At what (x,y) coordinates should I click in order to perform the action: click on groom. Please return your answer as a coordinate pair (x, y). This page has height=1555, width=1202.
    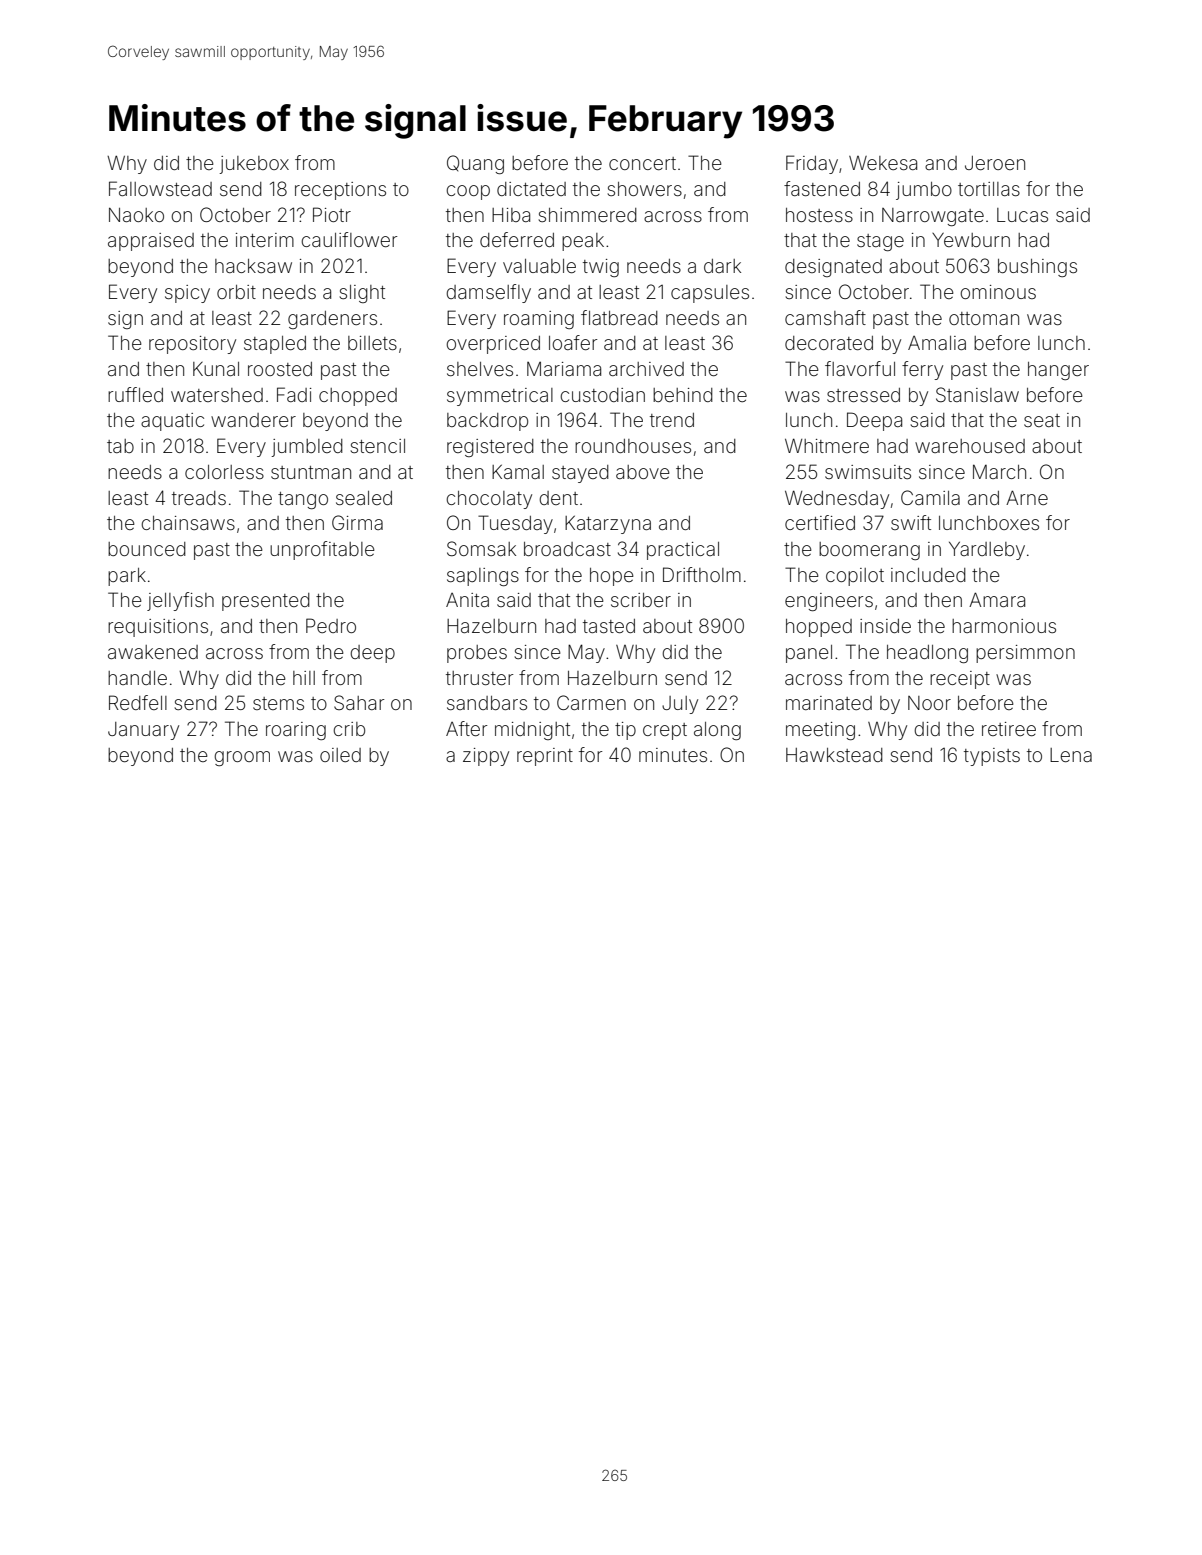
    Looking at the image, I should click on (242, 758).
